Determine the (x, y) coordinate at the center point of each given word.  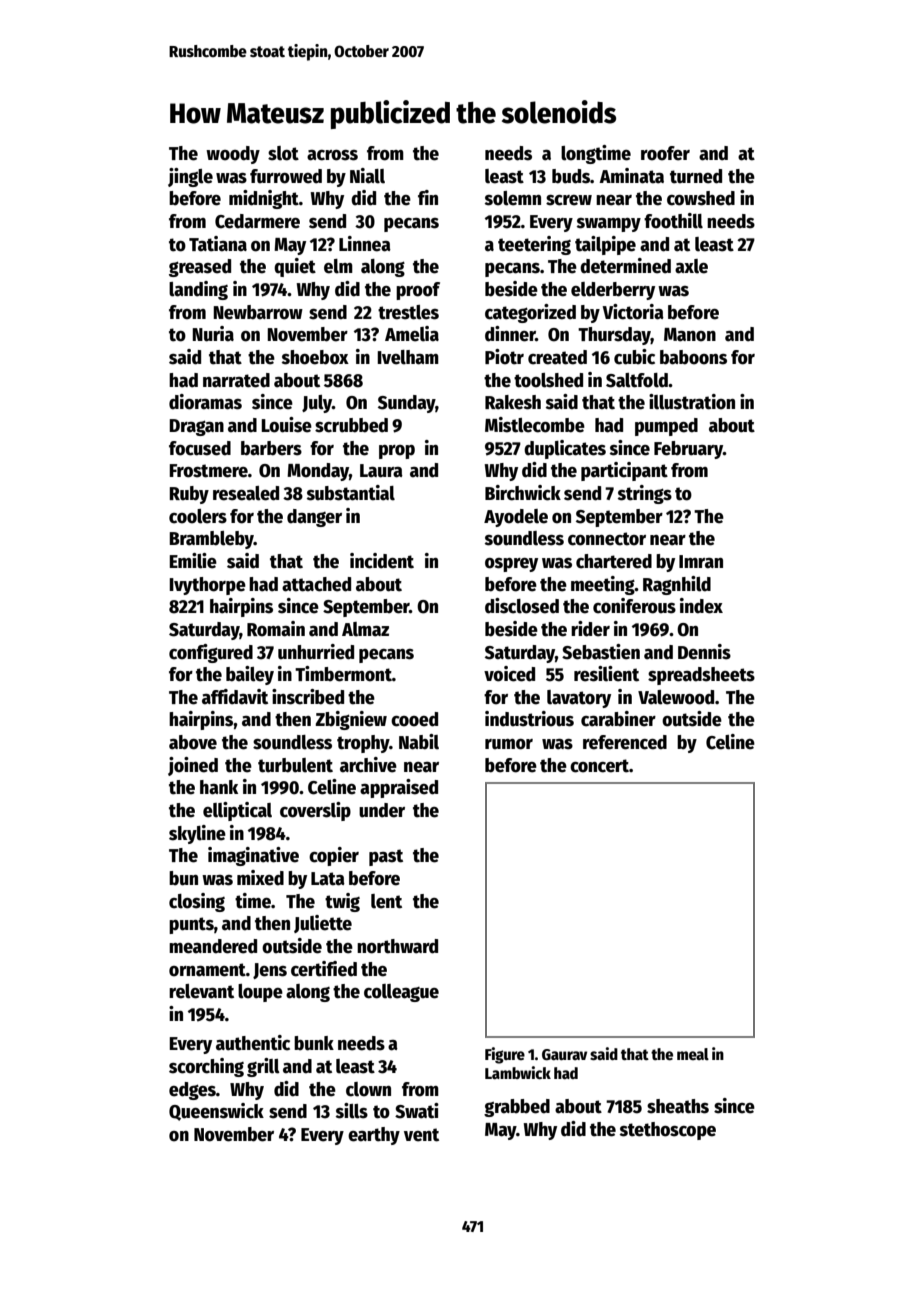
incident (382, 561)
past (386, 857)
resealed (246, 493)
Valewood (676, 697)
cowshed (701, 198)
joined (193, 766)
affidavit (235, 697)
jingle (190, 177)
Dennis (704, 652)
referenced (625, 742)
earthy (374, 1136)
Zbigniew (351, 720)
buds (571, 176)
